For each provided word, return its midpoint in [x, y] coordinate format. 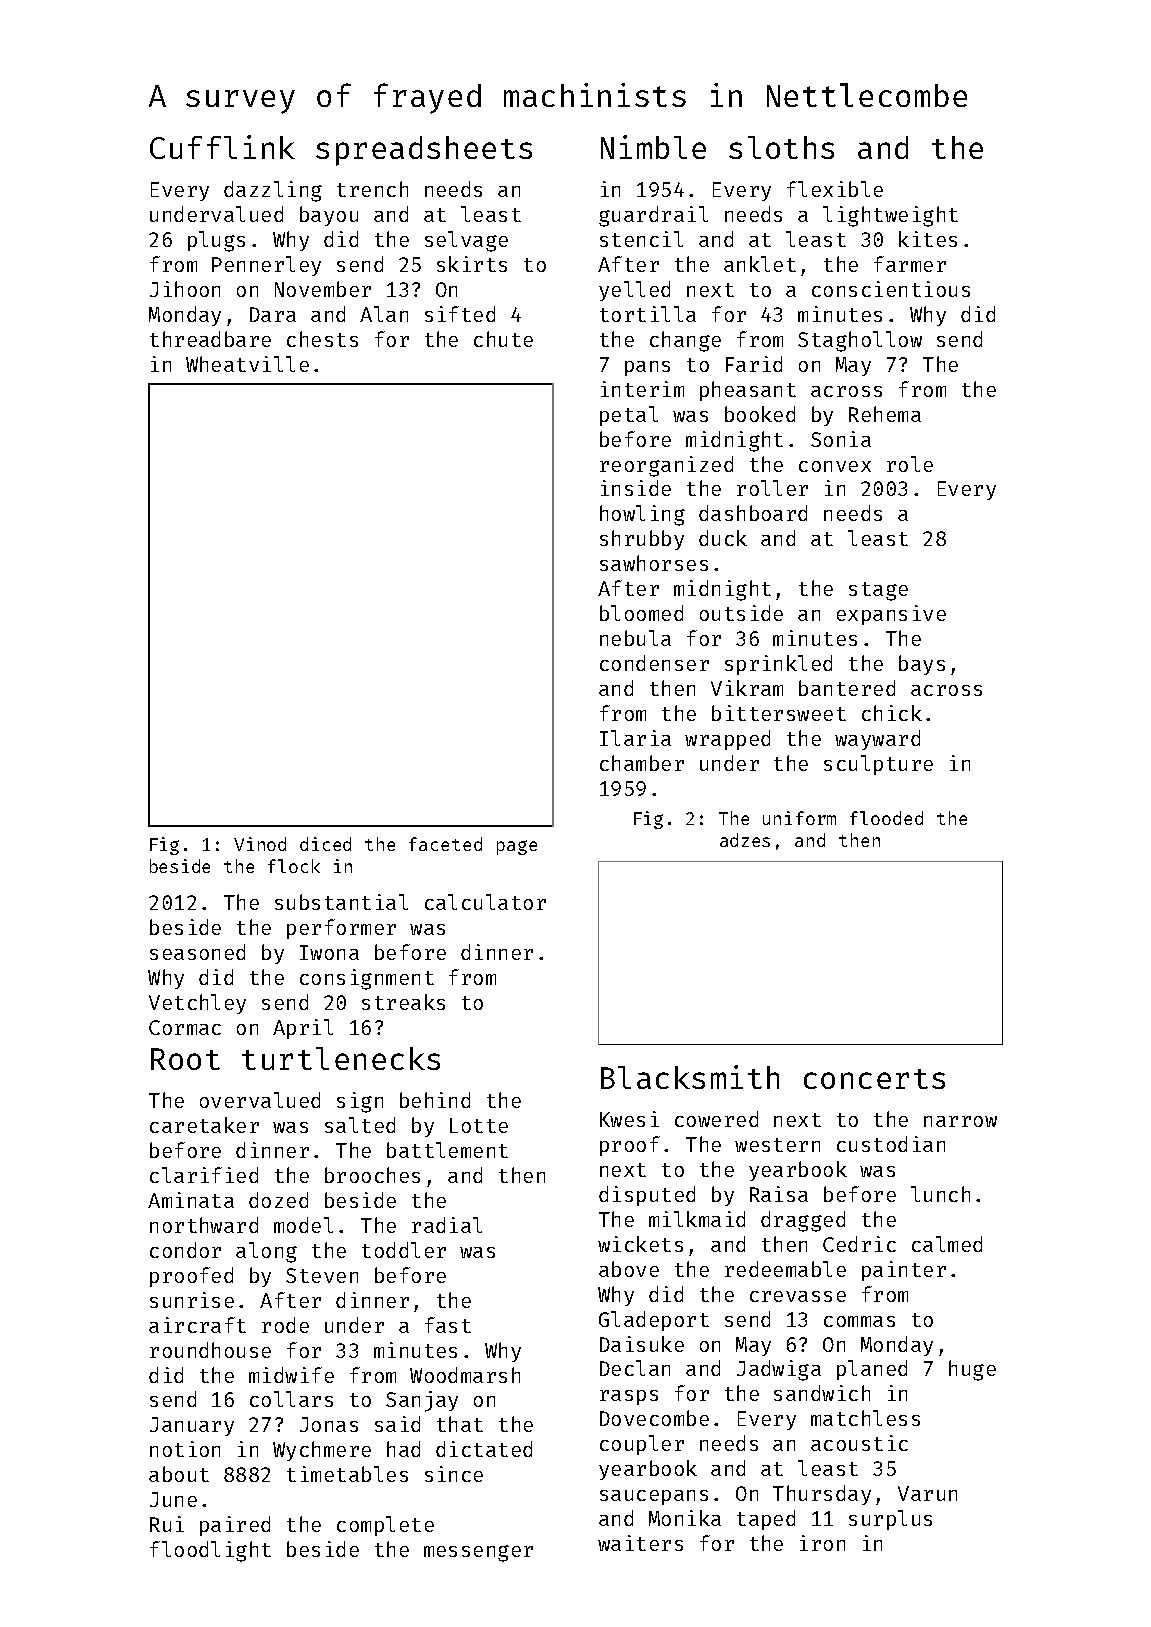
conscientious [891, 289]
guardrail [653, 216]
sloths [781, 147]
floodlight [210, 1551]
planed [872, 1370]
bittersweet [779, 713]
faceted [445, 844]
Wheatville [247, 364]
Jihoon [185, 289]
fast [448, 1325]
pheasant [748, 391]
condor [185, 1250]
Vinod [260, 844]
